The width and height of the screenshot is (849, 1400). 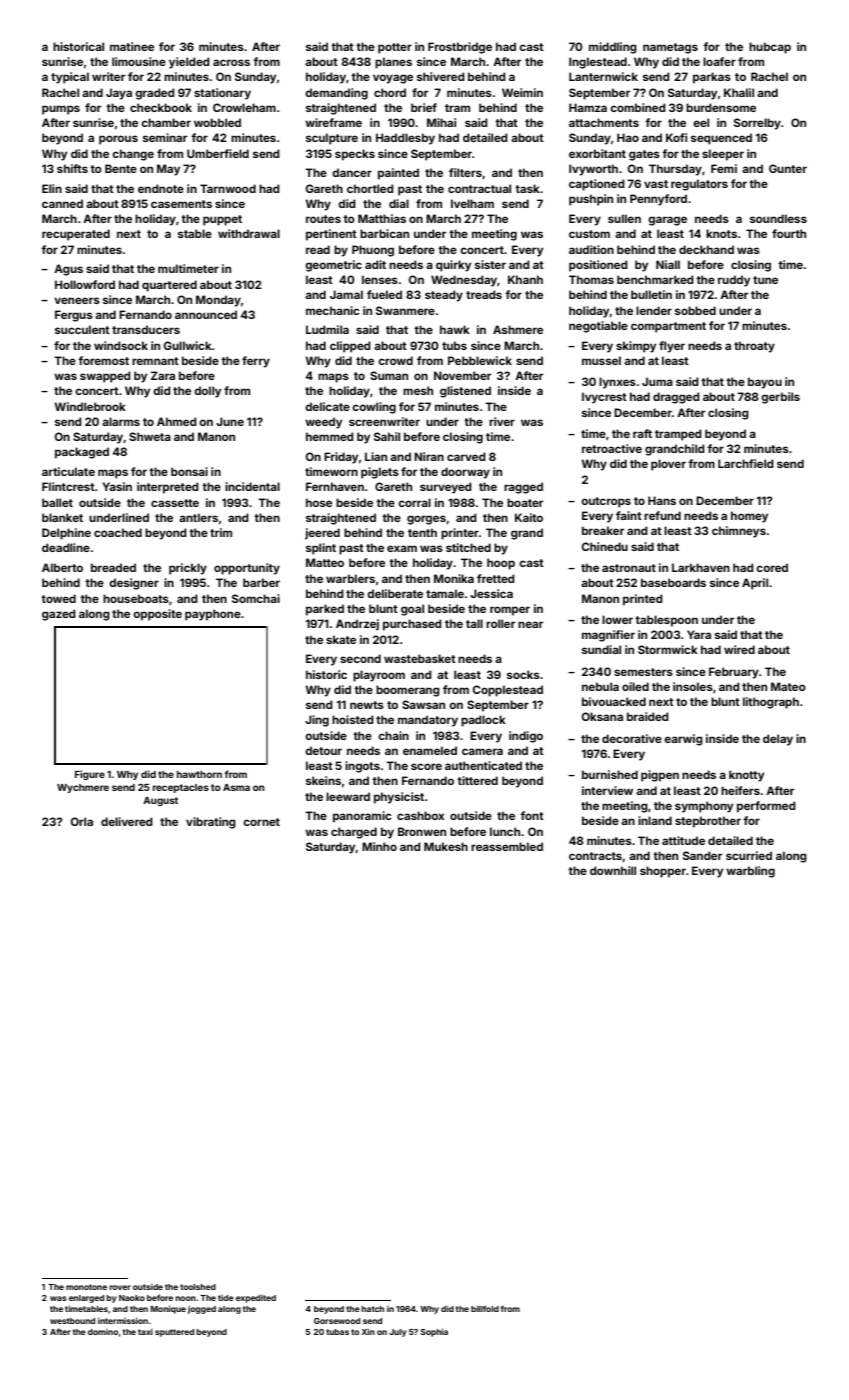 What do you see at coordinates (683, 740) in the screenshot?
I see `earwig` at bounding box center [683, 740].
